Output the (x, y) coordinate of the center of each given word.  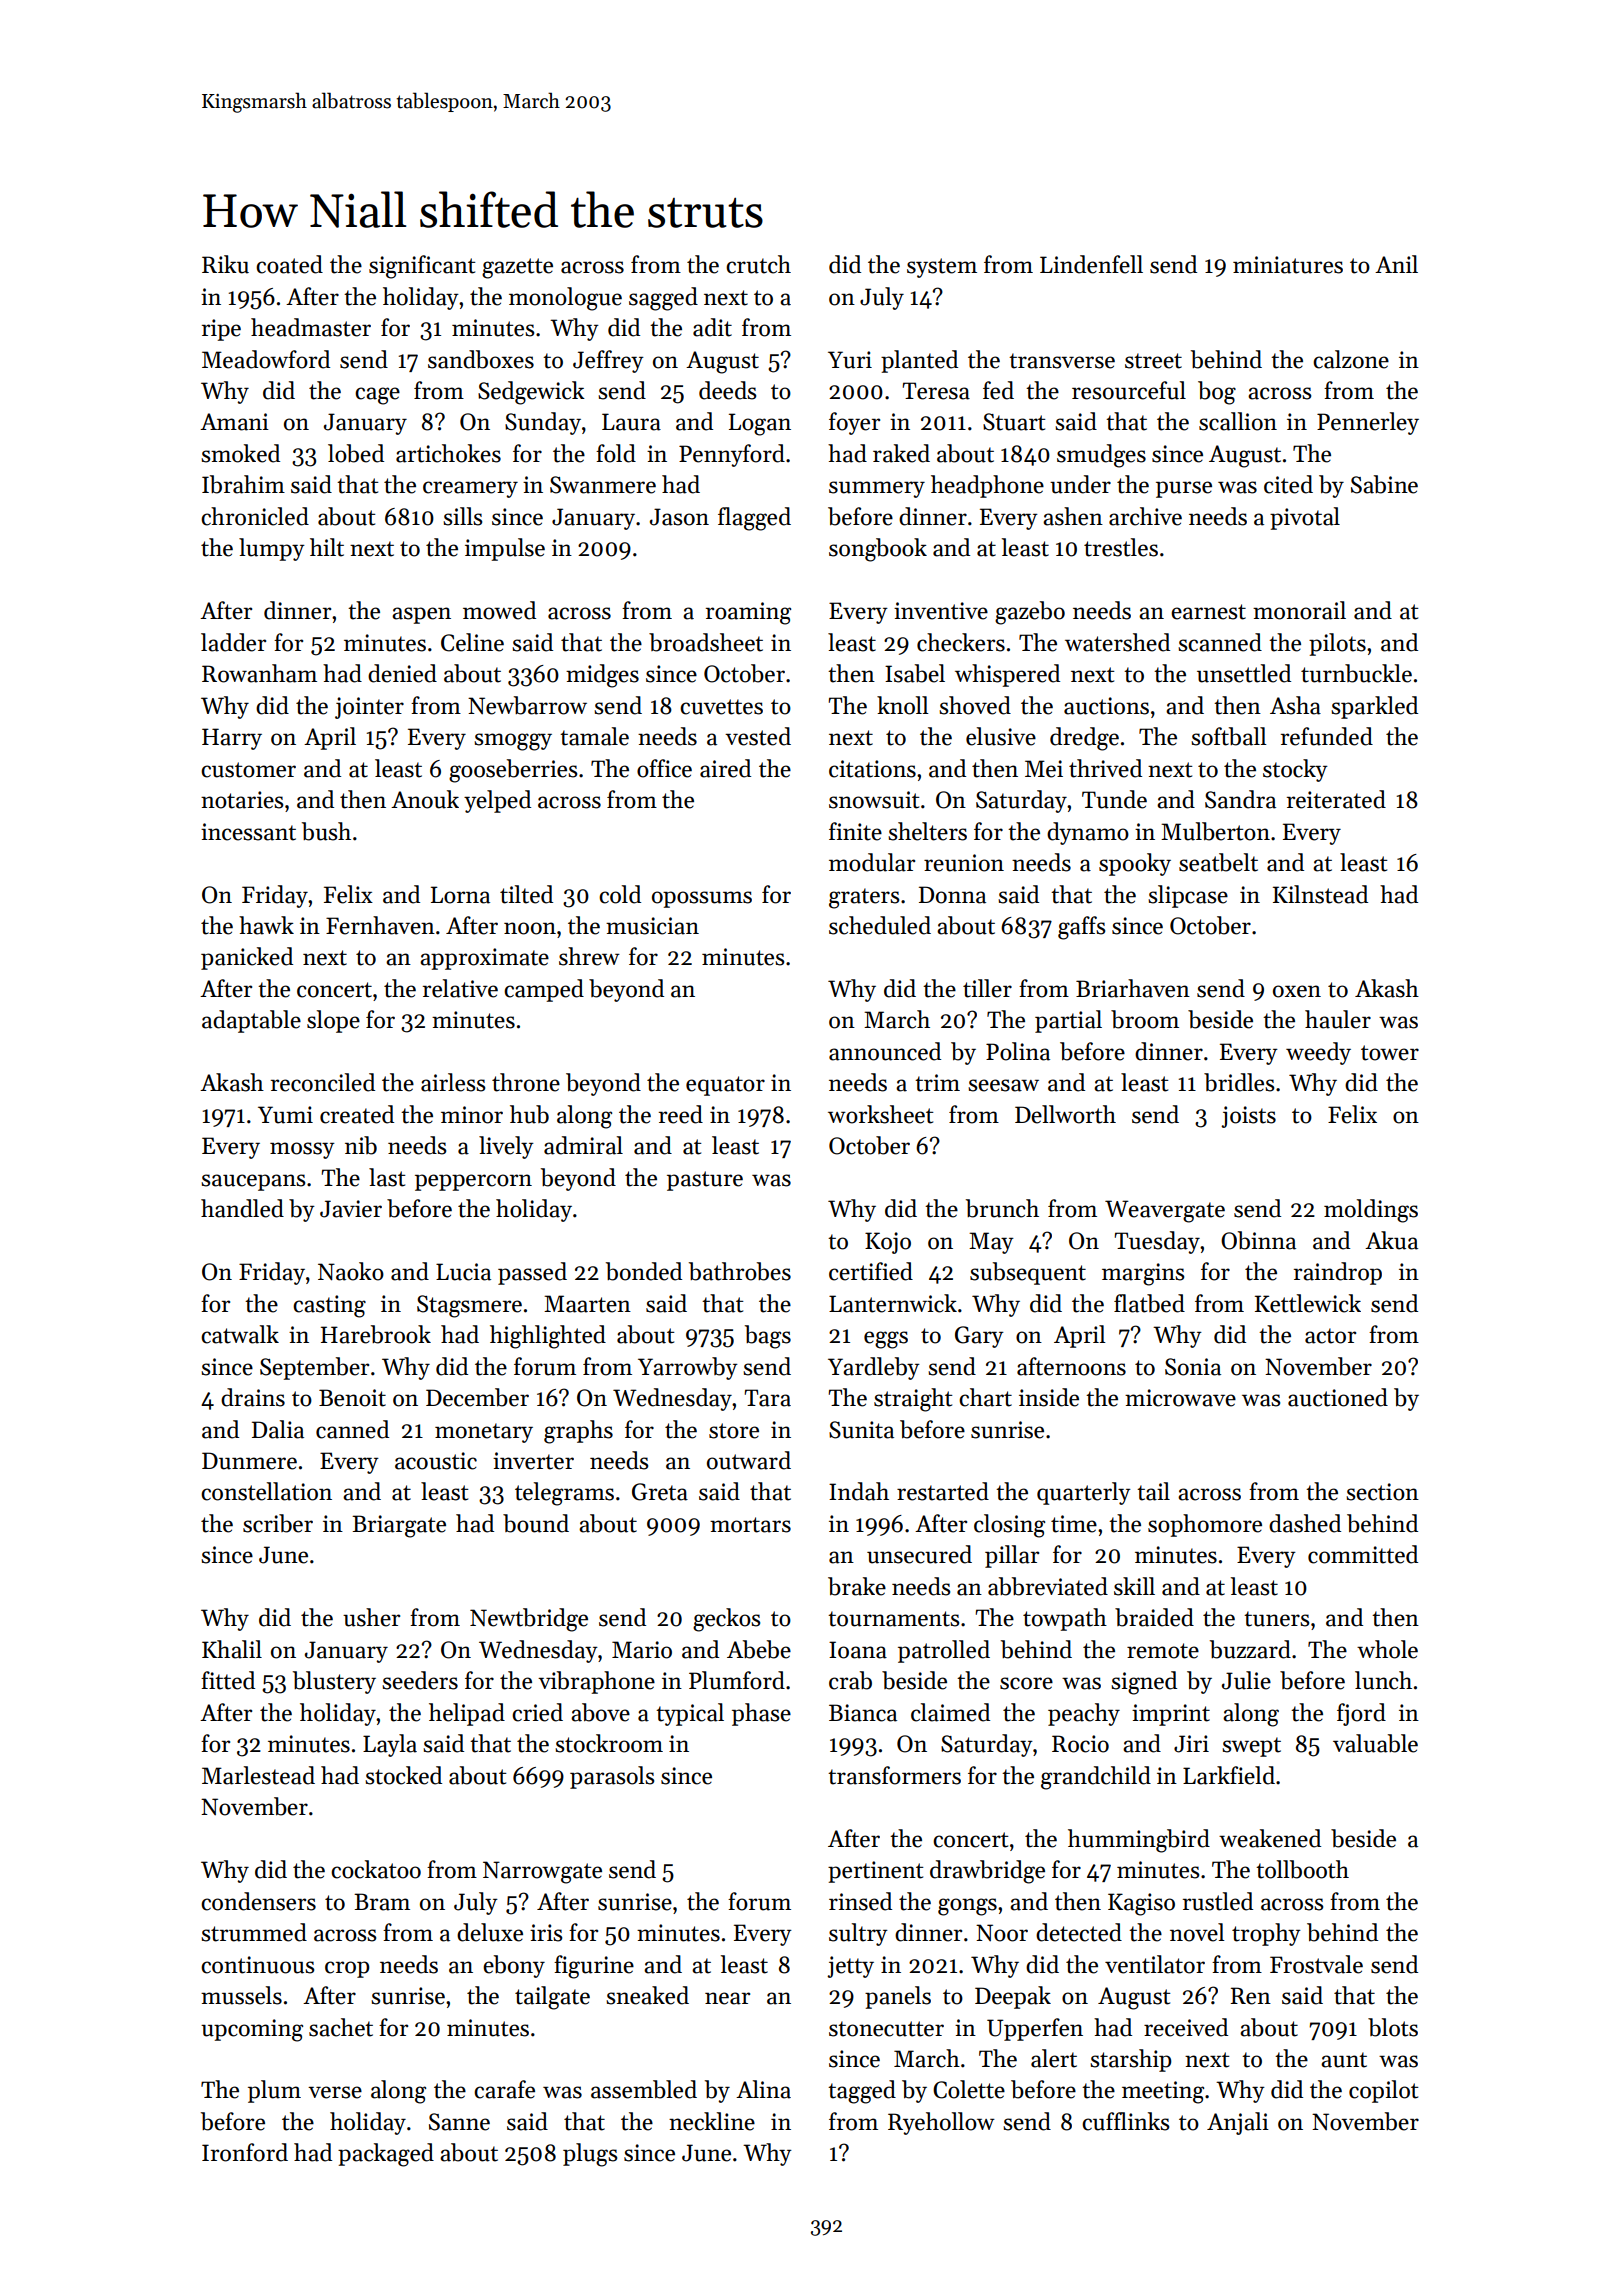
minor (472, 1115)
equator (725, 1086)
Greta (660, 1492)
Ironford (245, 2152)
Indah (859, 1491)
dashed (1305, 1523)
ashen (1073, 516)
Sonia (1193, 1367)
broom (1145, 1019)
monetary (484, 1433)
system (942, 268)
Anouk (425, 799)
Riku (225, 264)
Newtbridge (529, 1620)
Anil (1396, 264)
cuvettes (721, 707)
